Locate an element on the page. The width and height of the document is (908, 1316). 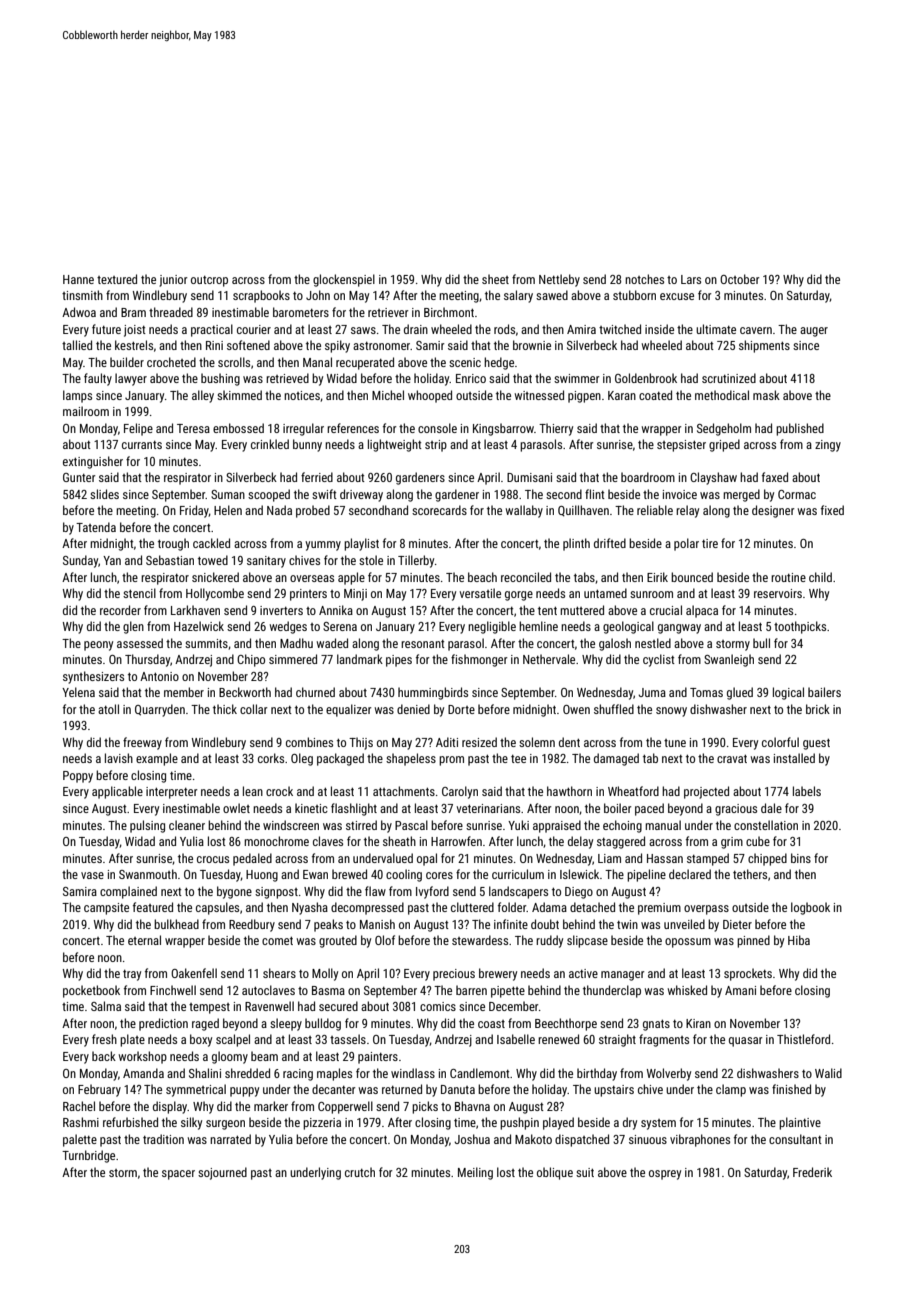
quasar is located at coordinates (746, 1042).
